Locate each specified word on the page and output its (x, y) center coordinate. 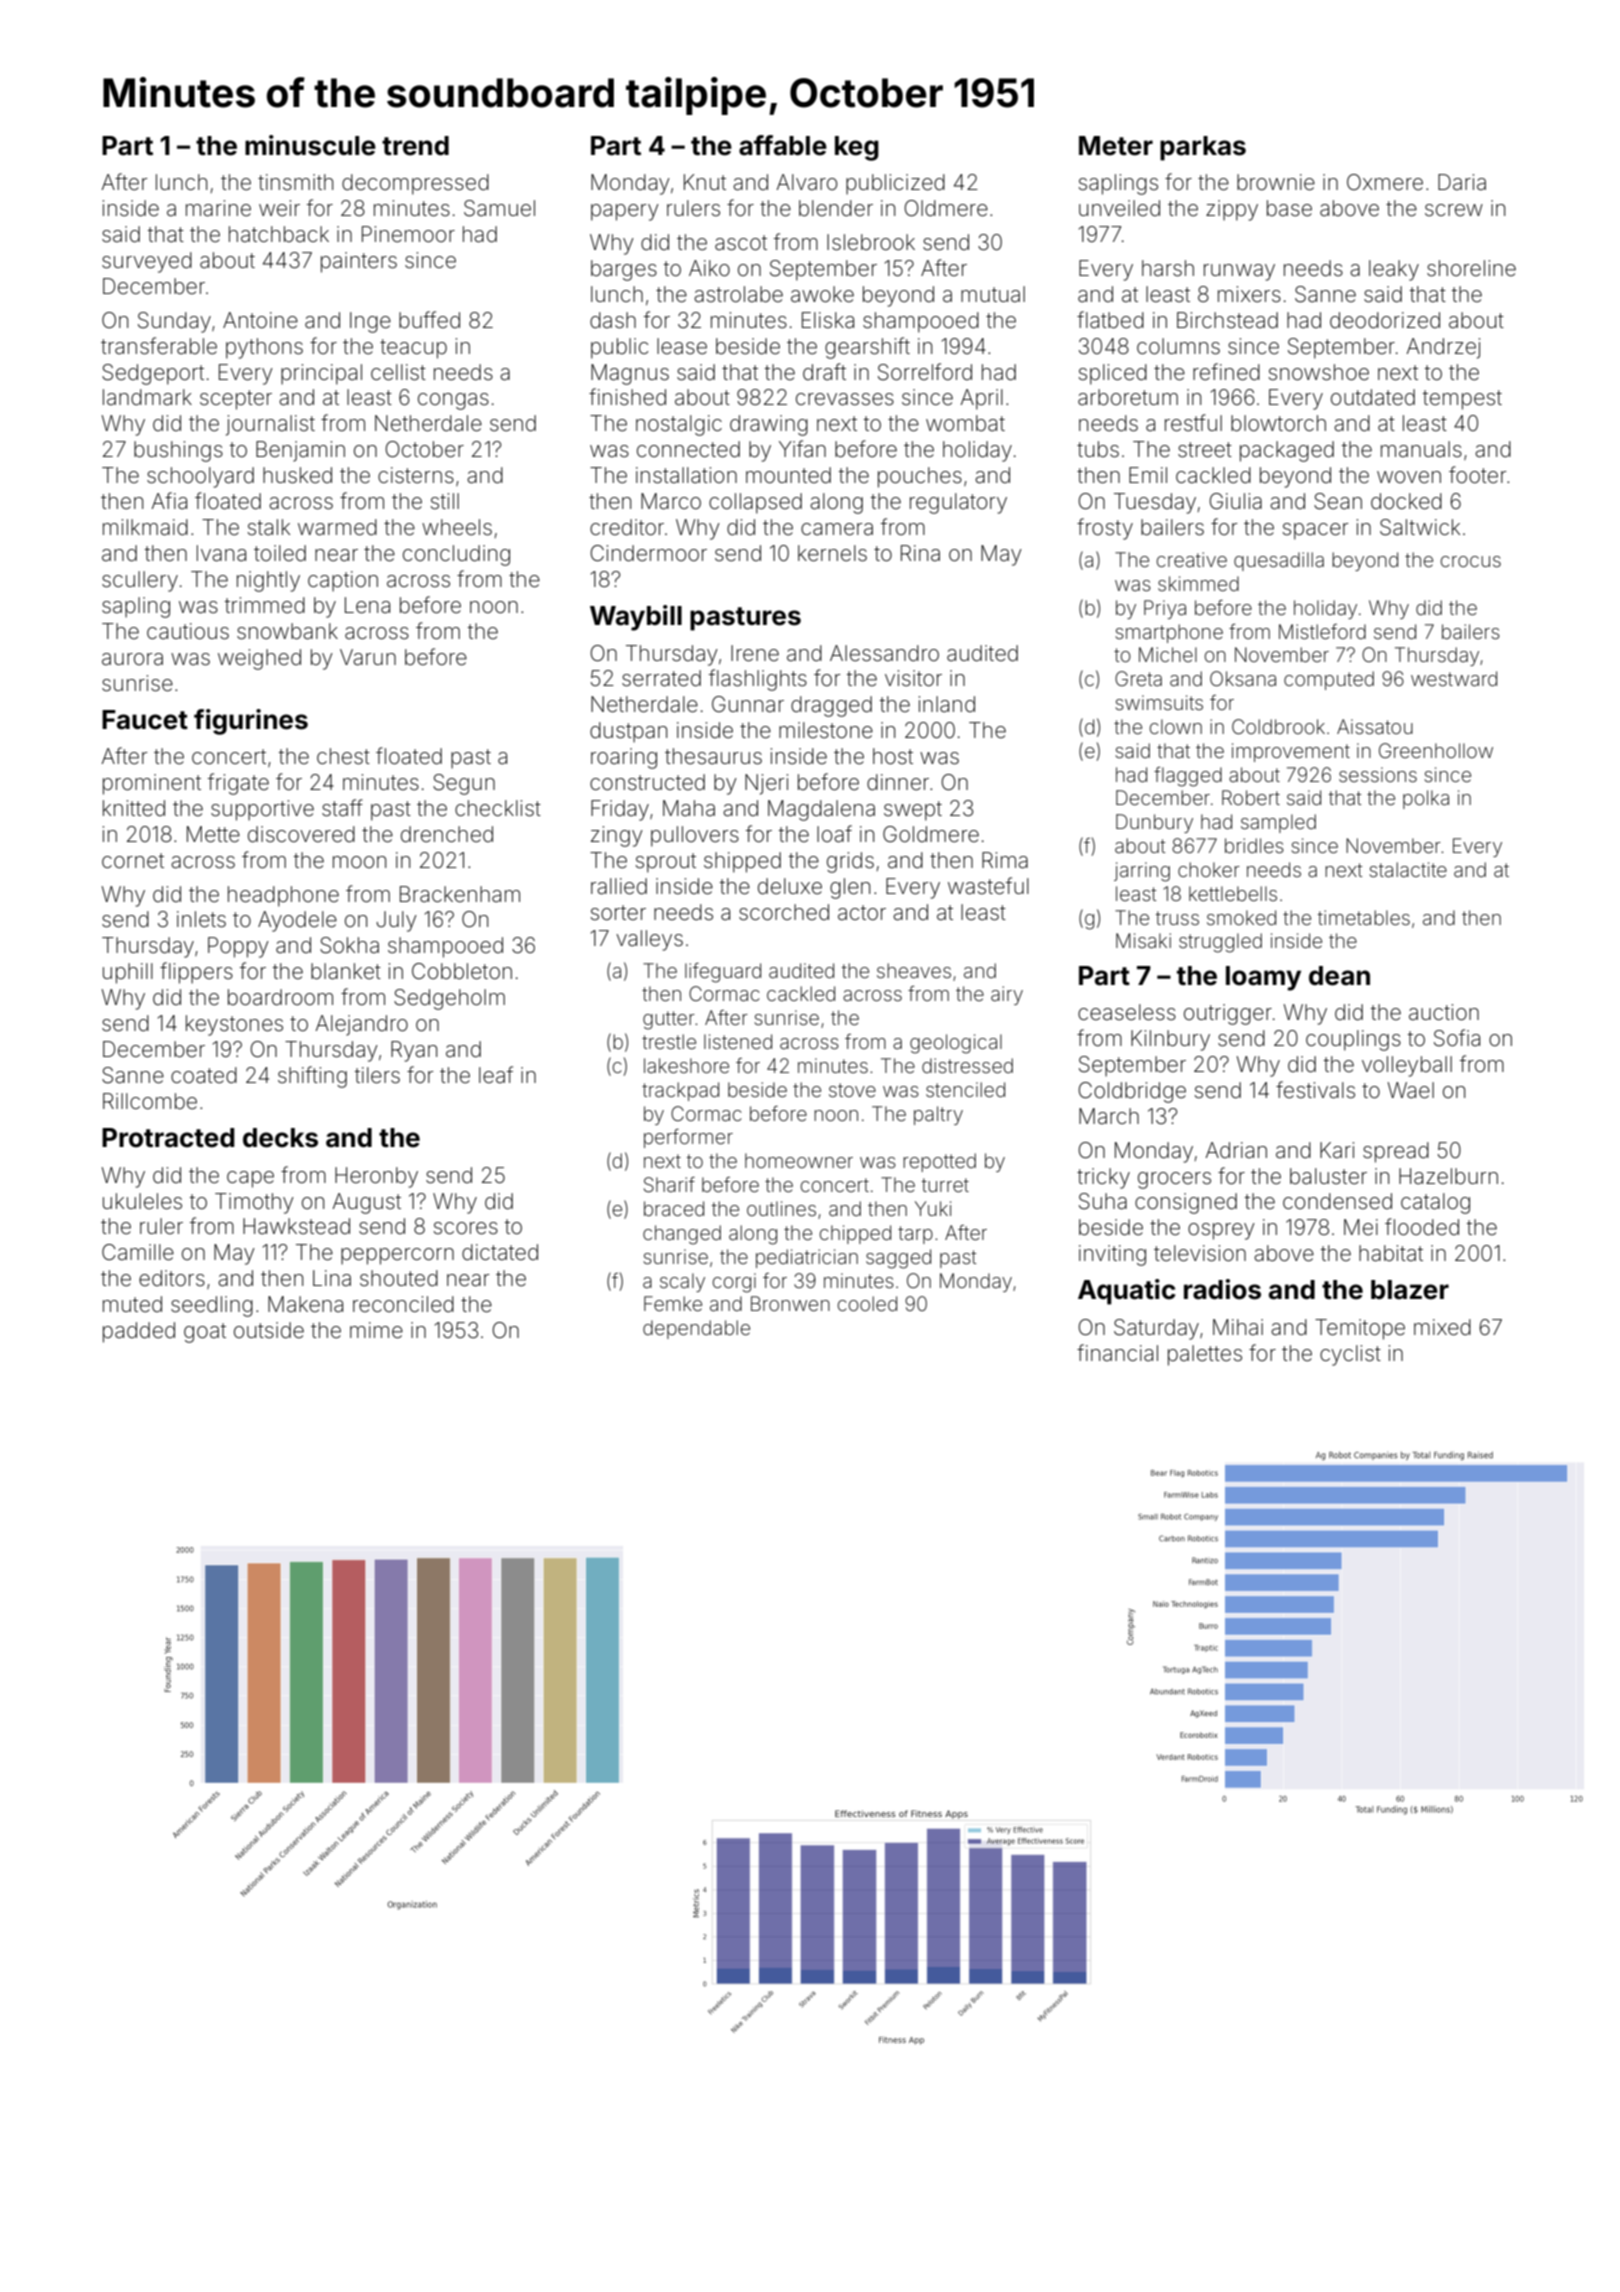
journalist (270, 425)
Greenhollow (1436, 750)
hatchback (279, 234)
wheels (457, 527)
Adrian (1236, 1150)
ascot (741, 243)
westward (1454, 678)
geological (956, 1044)
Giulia (1235, 501)
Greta (1138, 678)
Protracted (168, 1138)
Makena (305, 1304)
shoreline (1471, 268)
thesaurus (713, 756)
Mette (213, 834)
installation (686, 475)
